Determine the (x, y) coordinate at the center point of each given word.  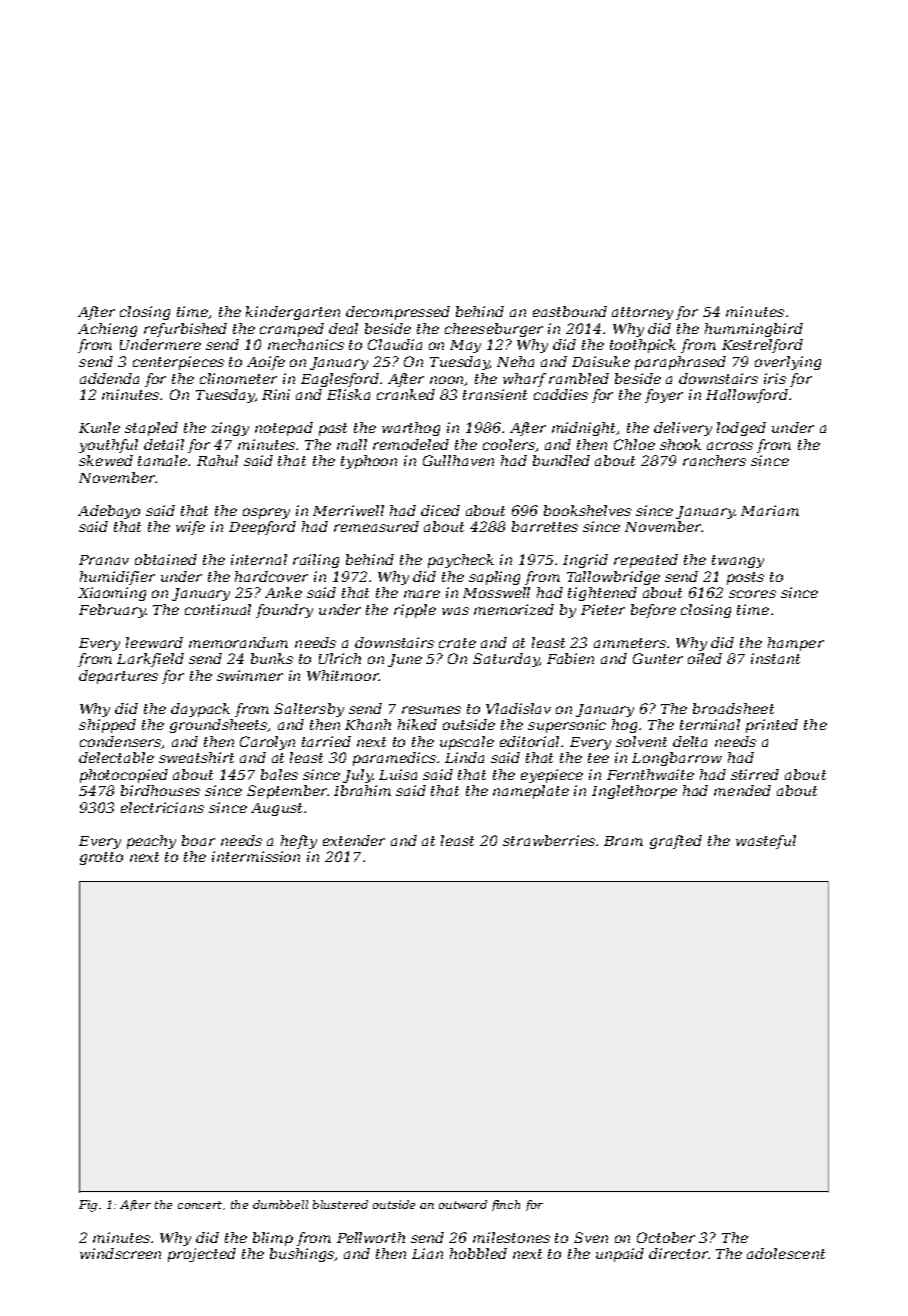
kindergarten (293, 313)
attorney (642, 313)
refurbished (185, 330)
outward (463, 1204)
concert (200, 1205)
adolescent (786, 1253)
